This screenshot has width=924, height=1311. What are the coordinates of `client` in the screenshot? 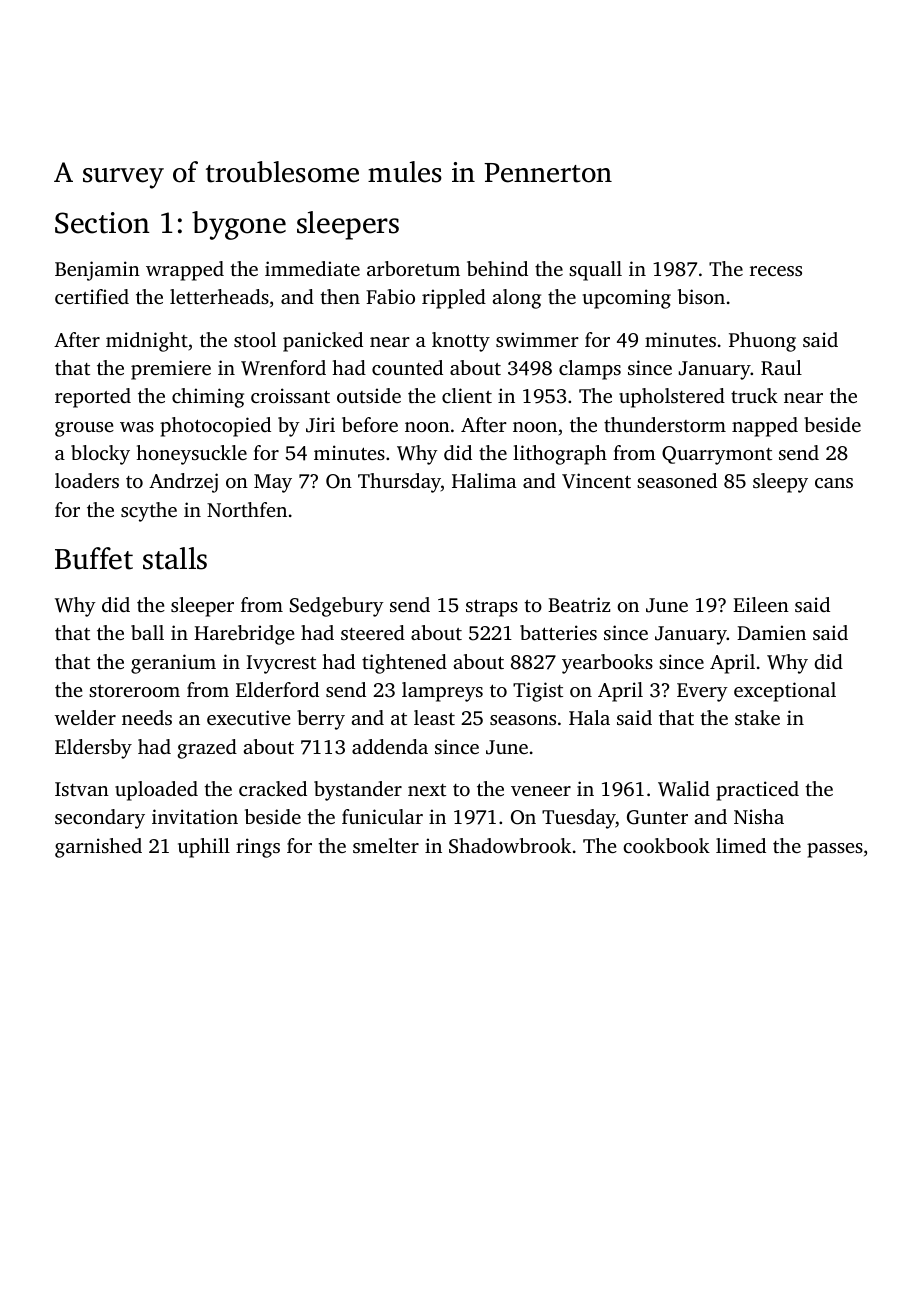 It's located at (467, 395).
